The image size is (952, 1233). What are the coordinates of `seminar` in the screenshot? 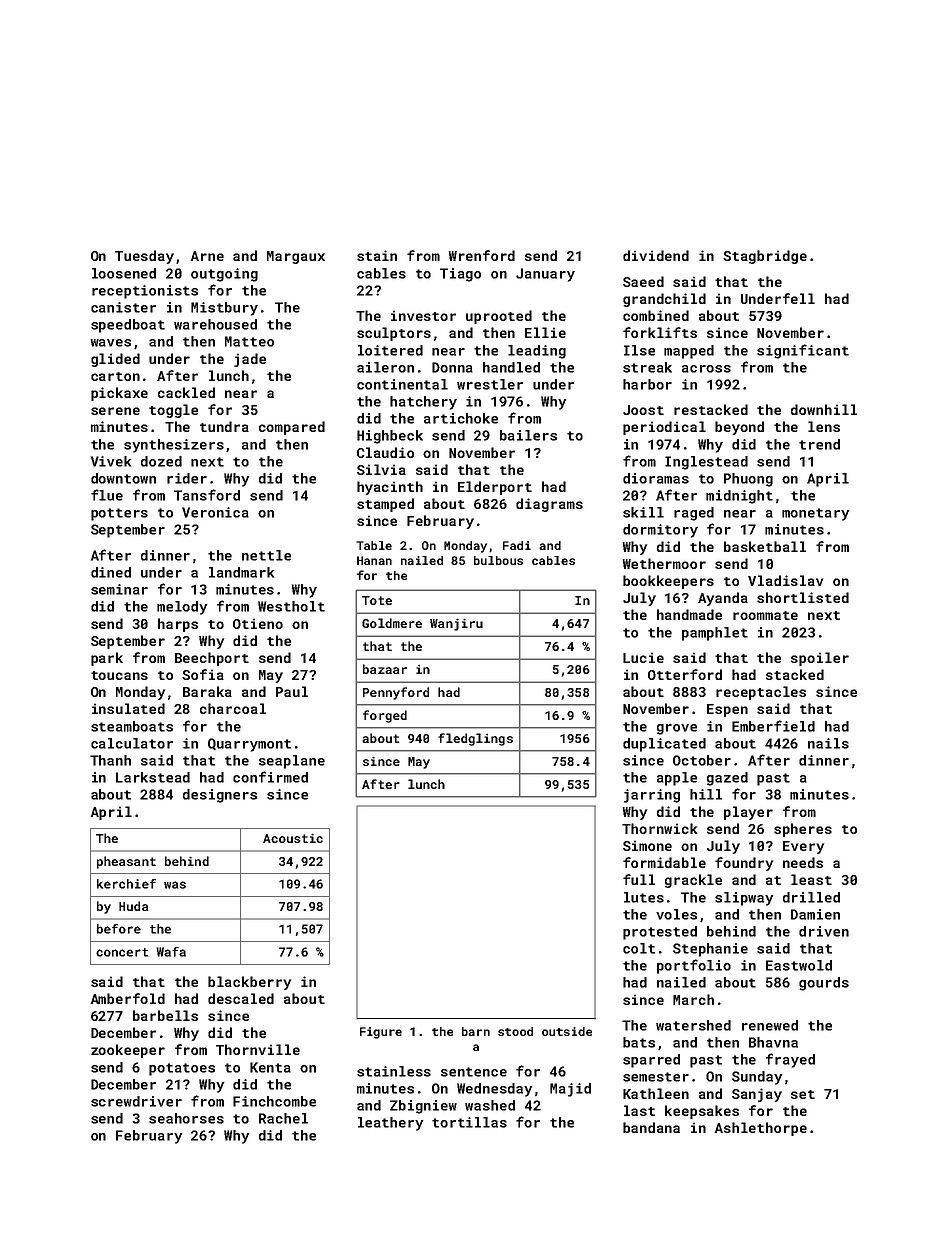 It's located at (119, 589).
